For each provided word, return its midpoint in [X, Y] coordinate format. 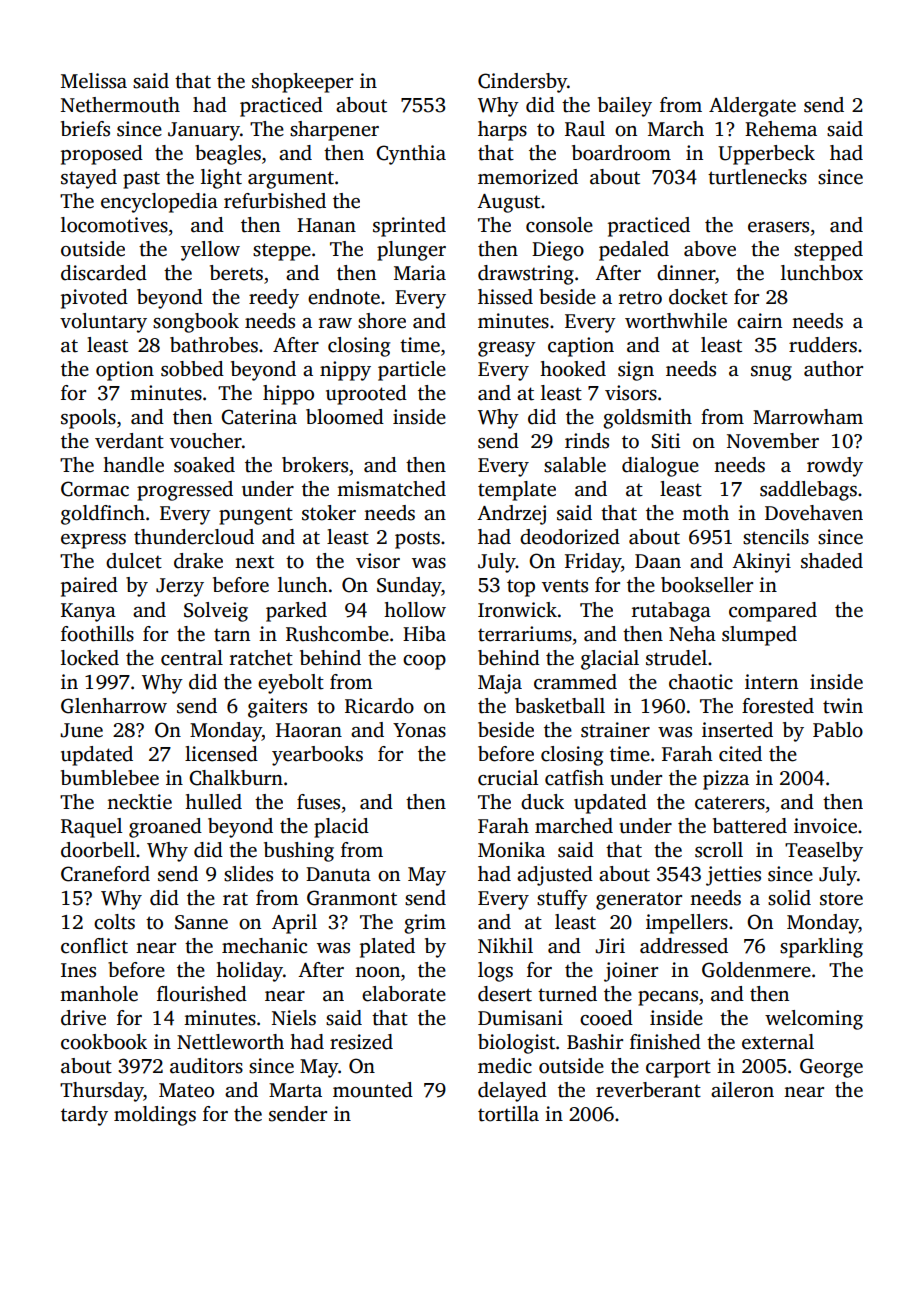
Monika [511, 850]
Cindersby [522, 83]
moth [705, 513]
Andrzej [511, 515]
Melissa [94, 81]
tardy [84, 1116]
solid [789, 898]
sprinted [409, 227]
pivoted [94, 299]
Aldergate [752, 107]
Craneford [105, 874]
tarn [232, 635]
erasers [778, 227]
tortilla [508, 1114]
